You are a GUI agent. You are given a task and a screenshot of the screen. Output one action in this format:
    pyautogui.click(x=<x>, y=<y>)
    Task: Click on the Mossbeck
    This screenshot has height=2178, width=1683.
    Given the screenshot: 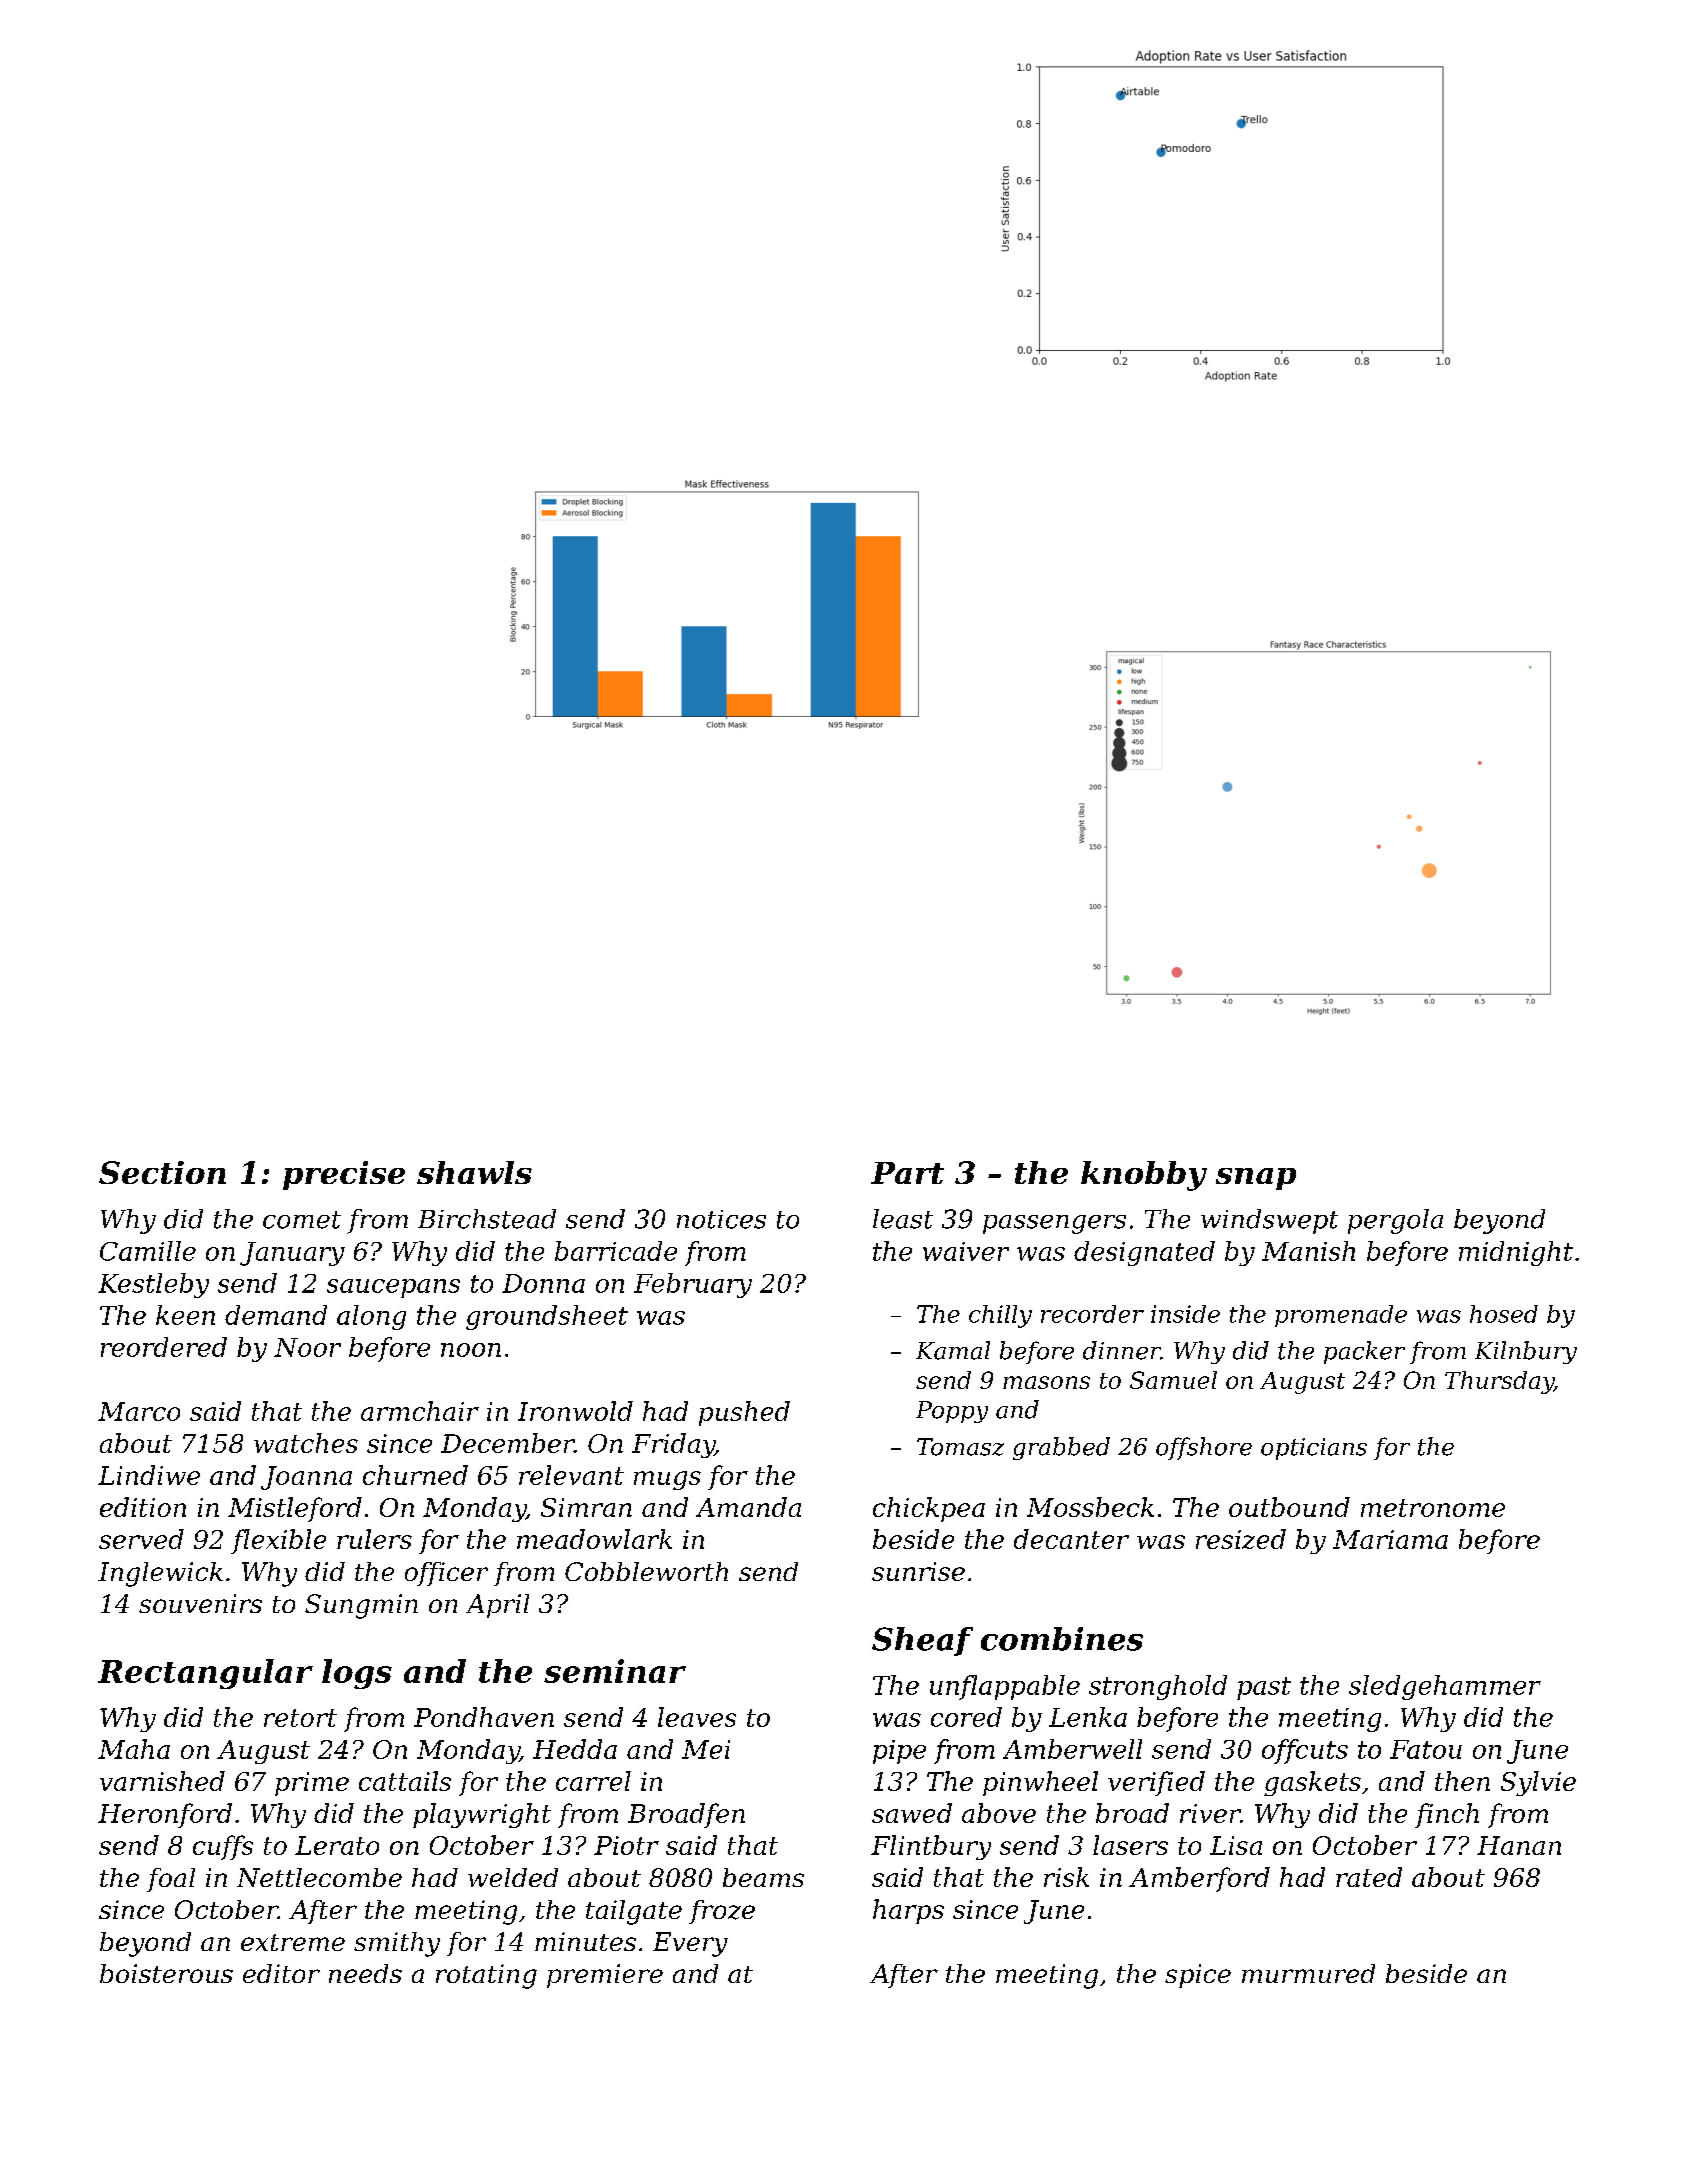 What is the action you would take?
    pyautogui.click(x=1090, y=1507)
